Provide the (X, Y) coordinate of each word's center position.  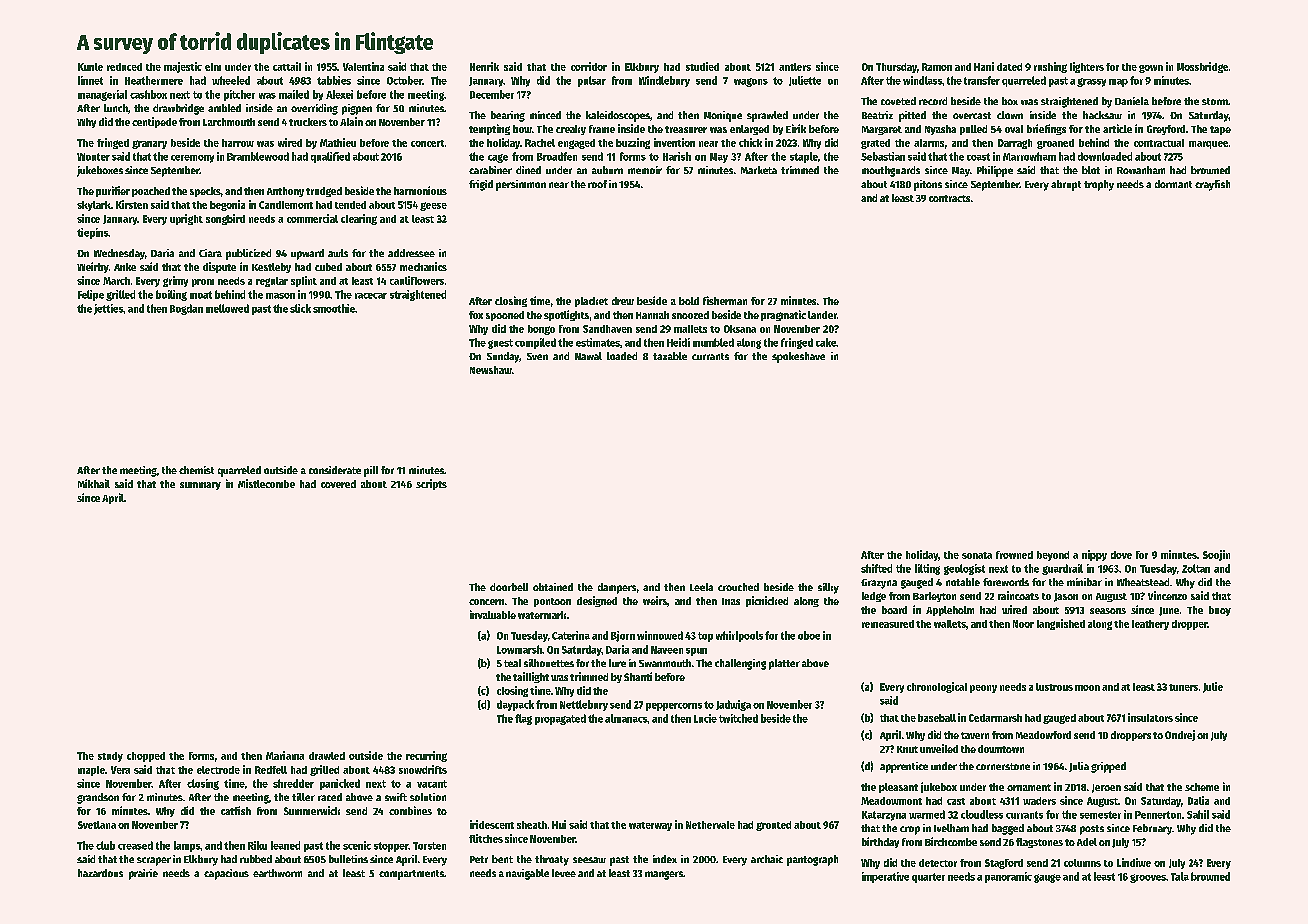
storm (1215, 101)
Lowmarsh (519, 649)
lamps (187, 846)
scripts (431, 484)
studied (702, 66)
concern (486, 602)
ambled (224, 108)
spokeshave (798, 357)
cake (826, 342)
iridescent (492, 824)
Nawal (588, 356)
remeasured (888, 624)
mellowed (227, 308)
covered (338, 484)
